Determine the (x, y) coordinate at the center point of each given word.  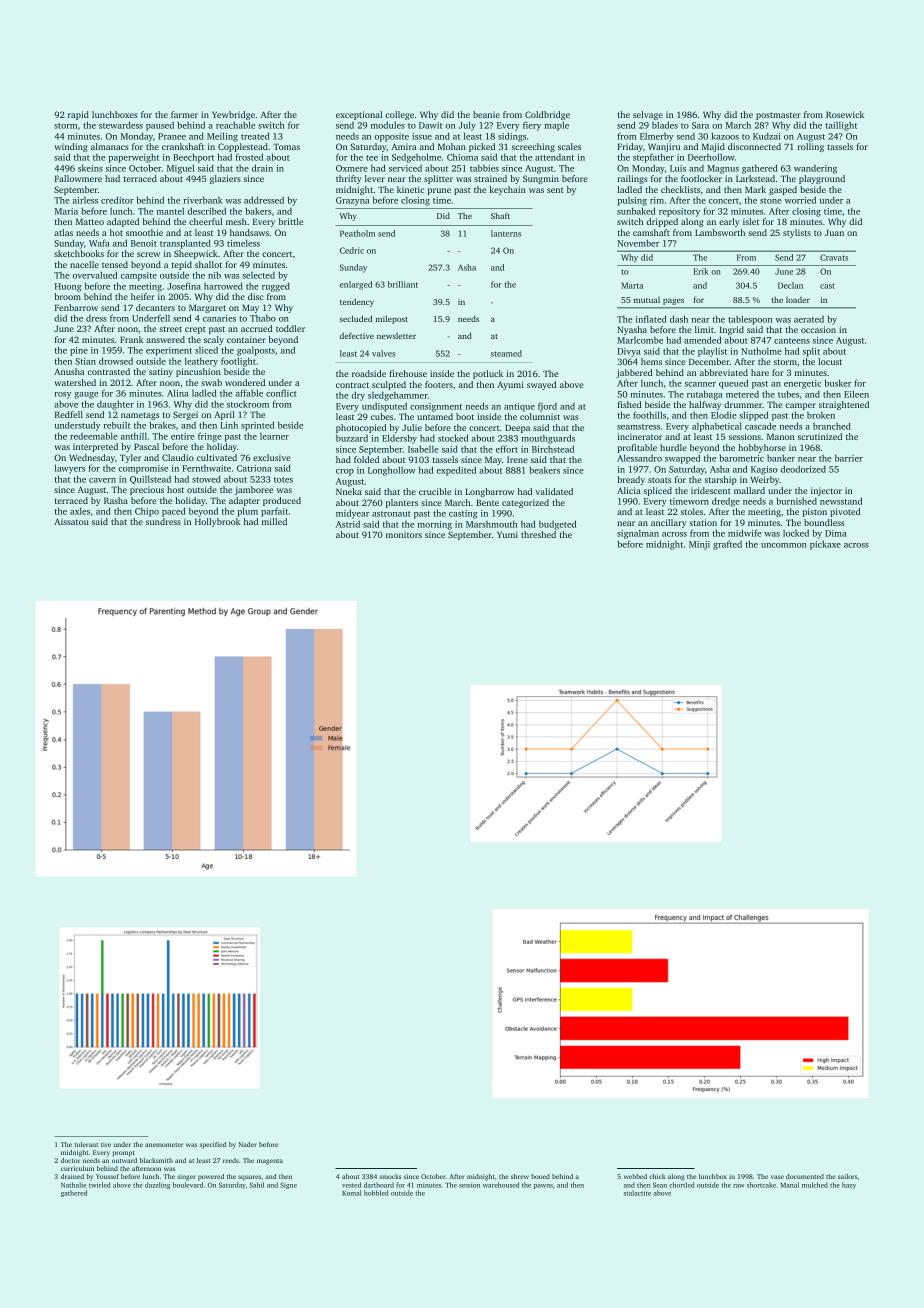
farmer (184, 114)
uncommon (784, 545)
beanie (486, 114)
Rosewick (845, 114)
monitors (404, 534)
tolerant (86, 1144)
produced (282, 501)
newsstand (841, 501)
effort (507, 449)
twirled (99, 1185)
